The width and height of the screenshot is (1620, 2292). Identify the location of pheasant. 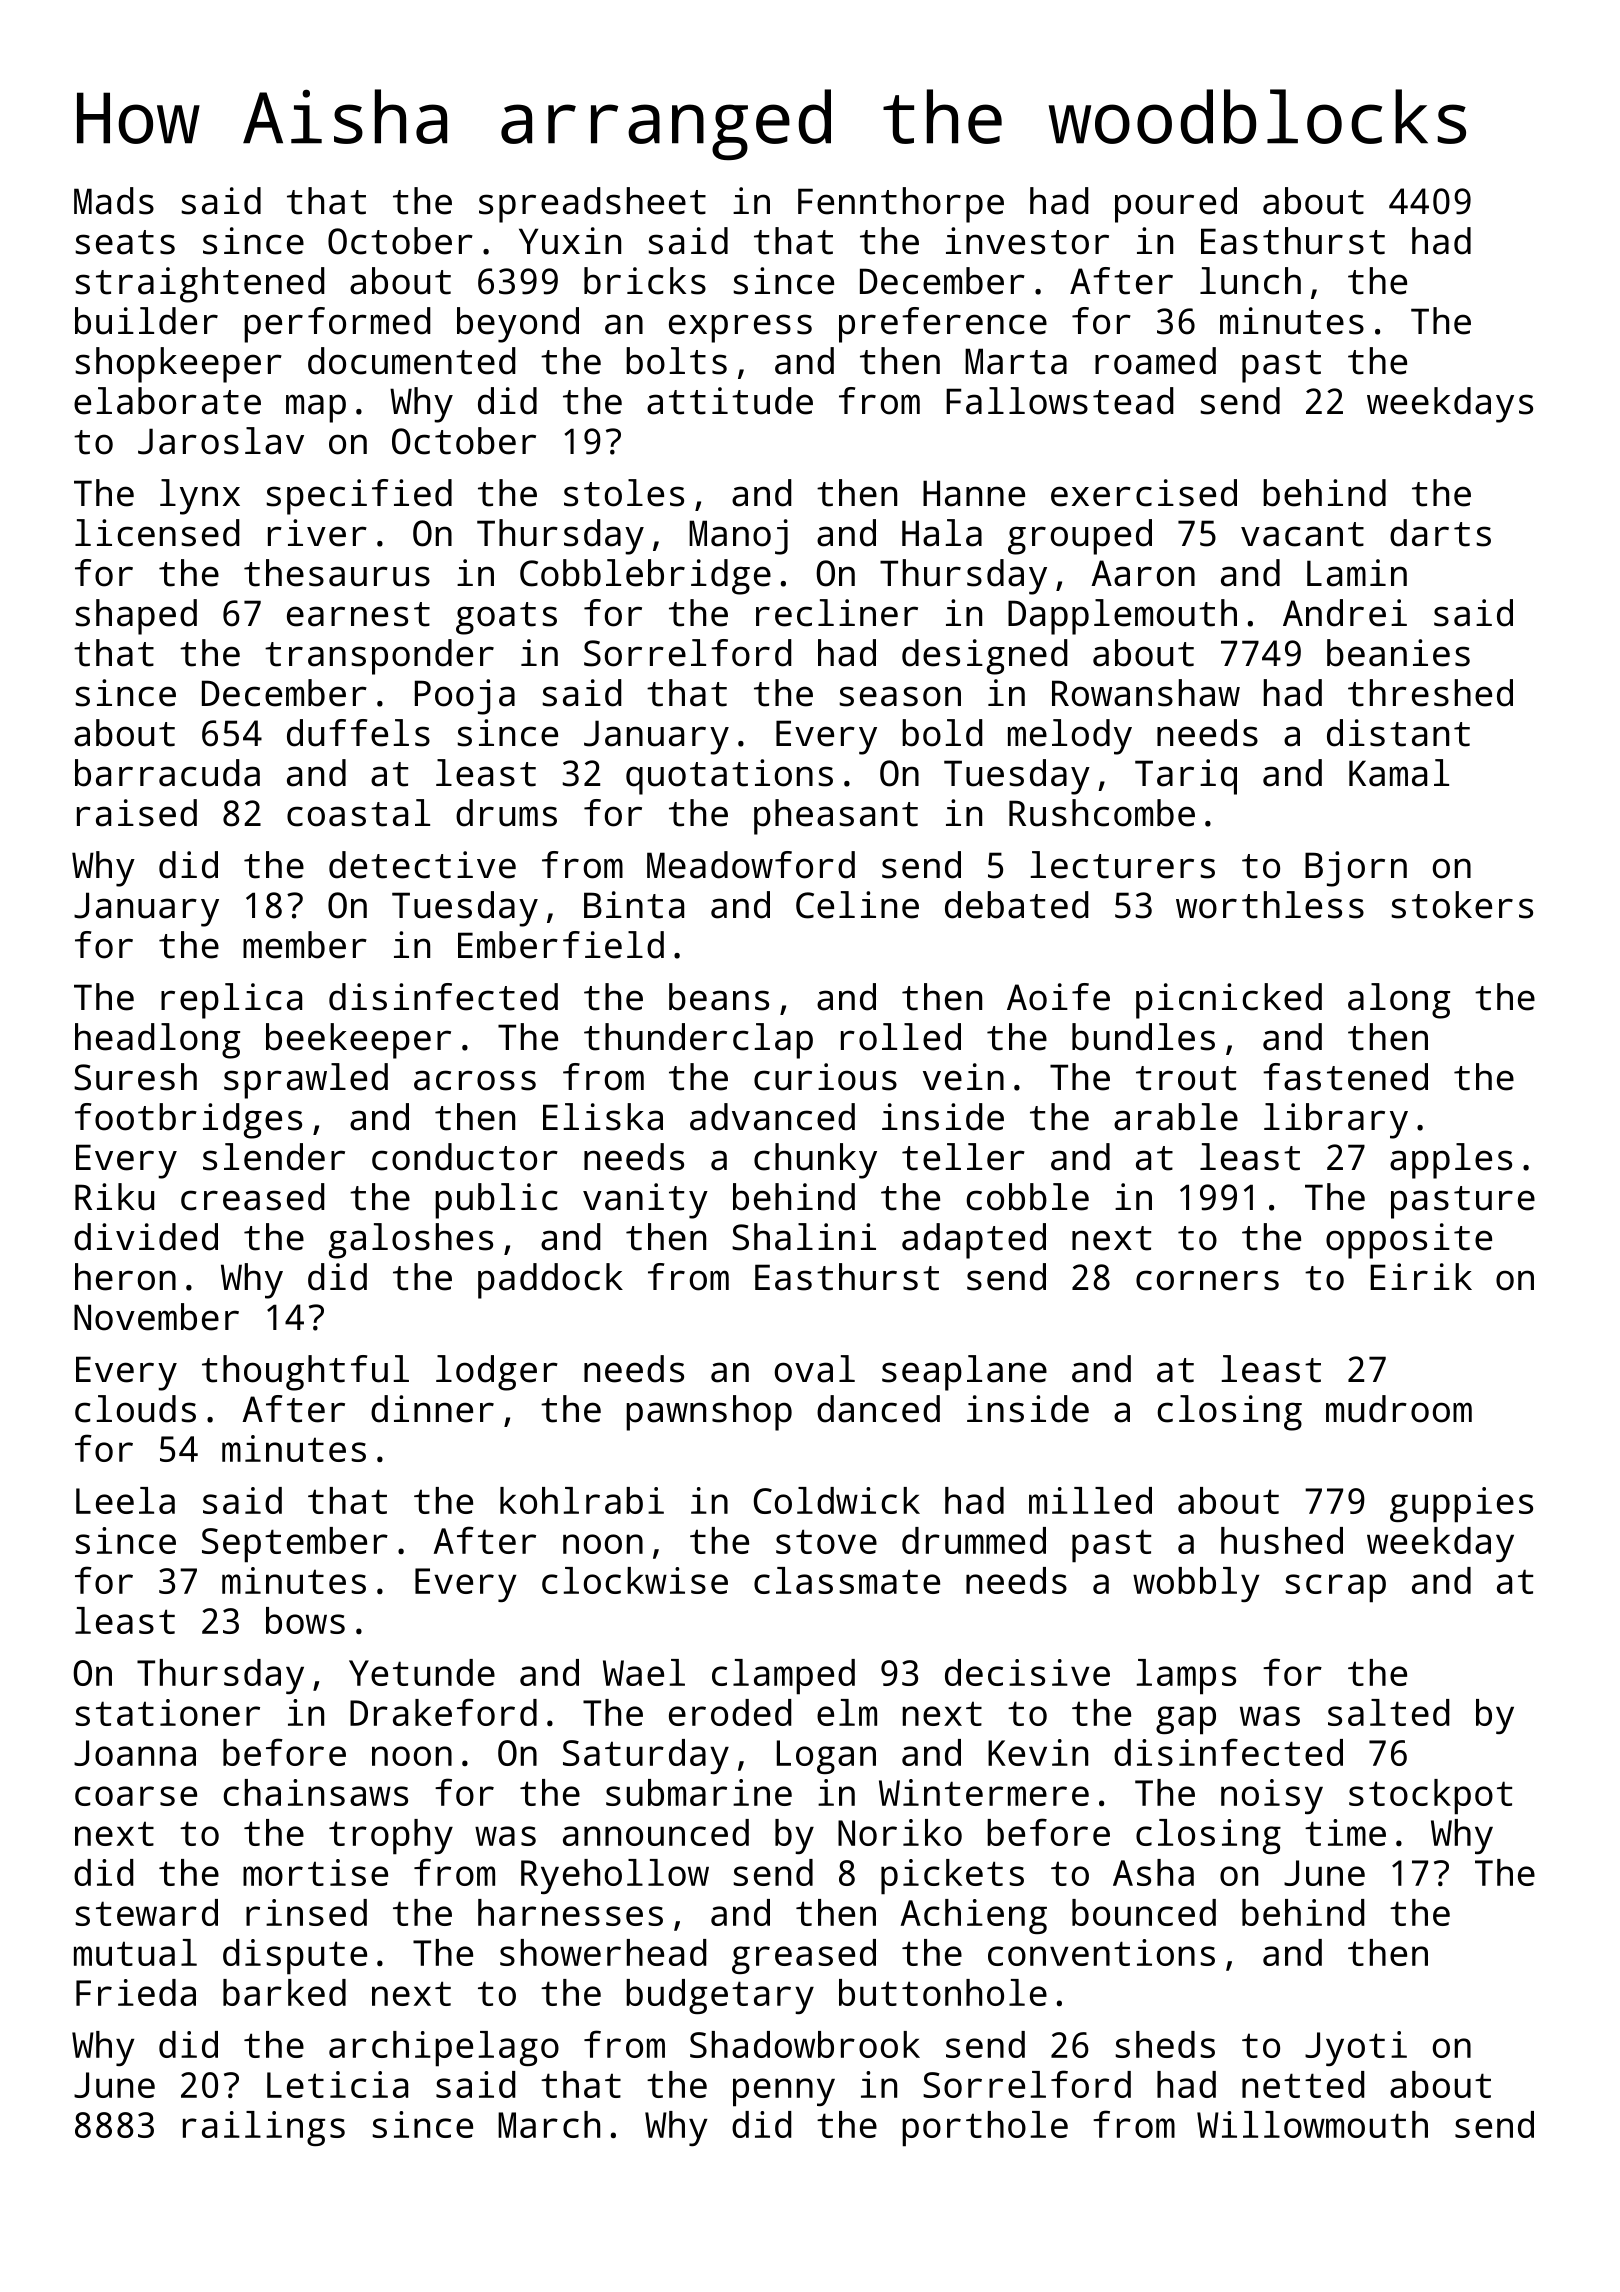
(836, 817).
